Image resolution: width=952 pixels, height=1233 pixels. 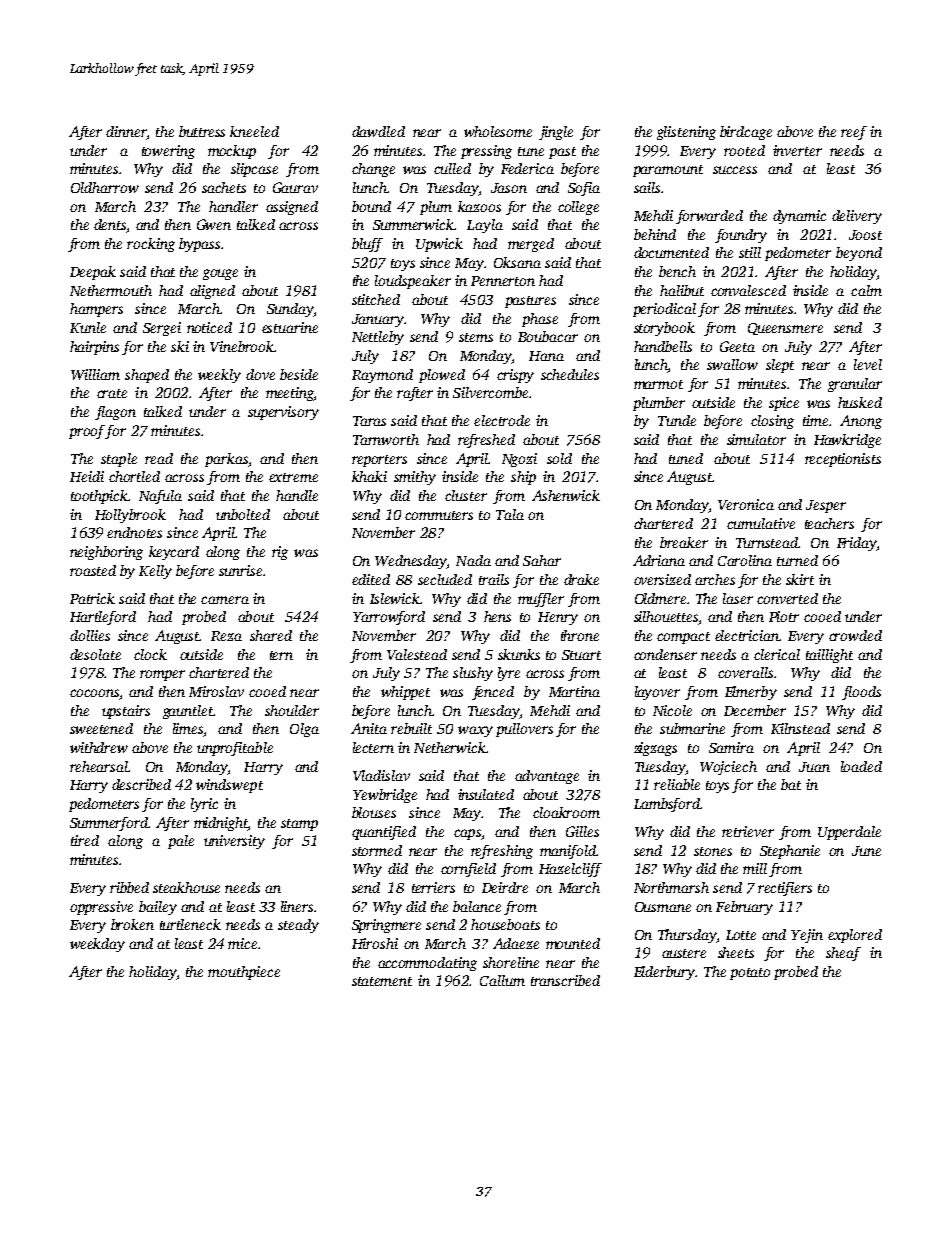 I want to click on Miroslav, so click(x=216, y=691).
